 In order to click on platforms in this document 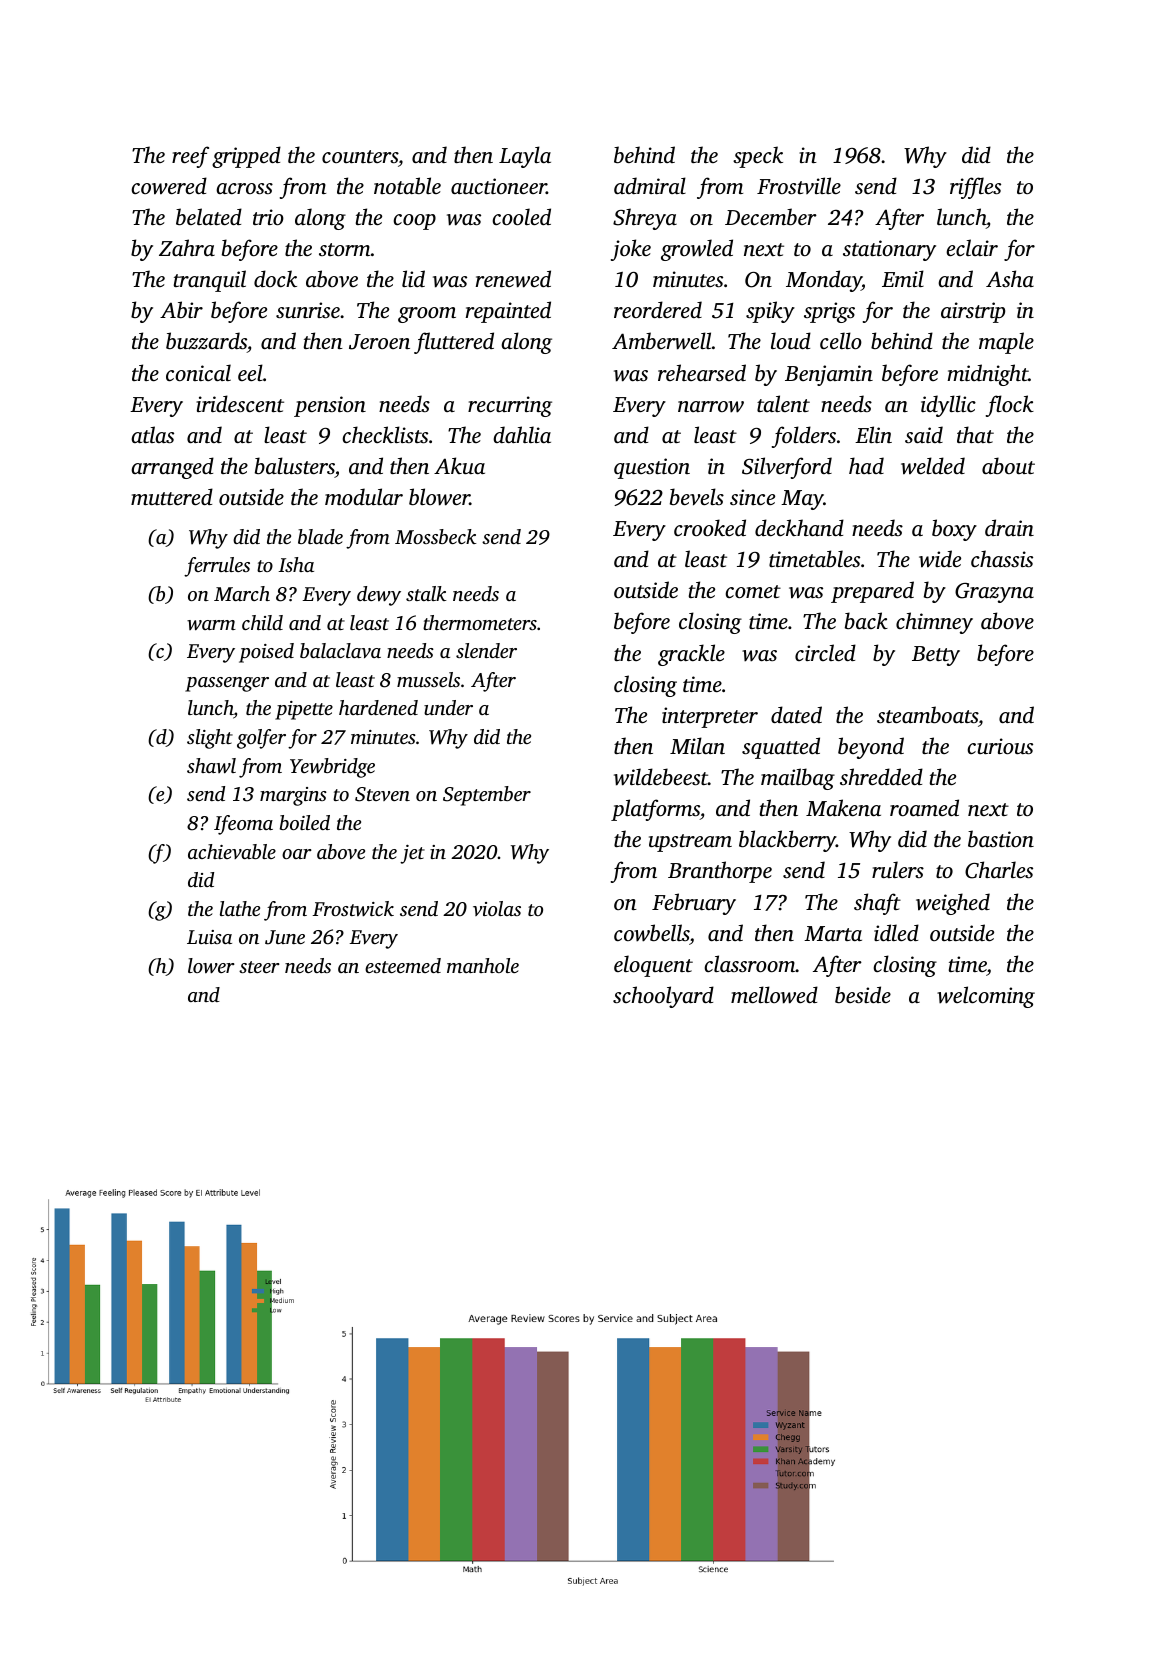, I will do `click(655, 810)`.
